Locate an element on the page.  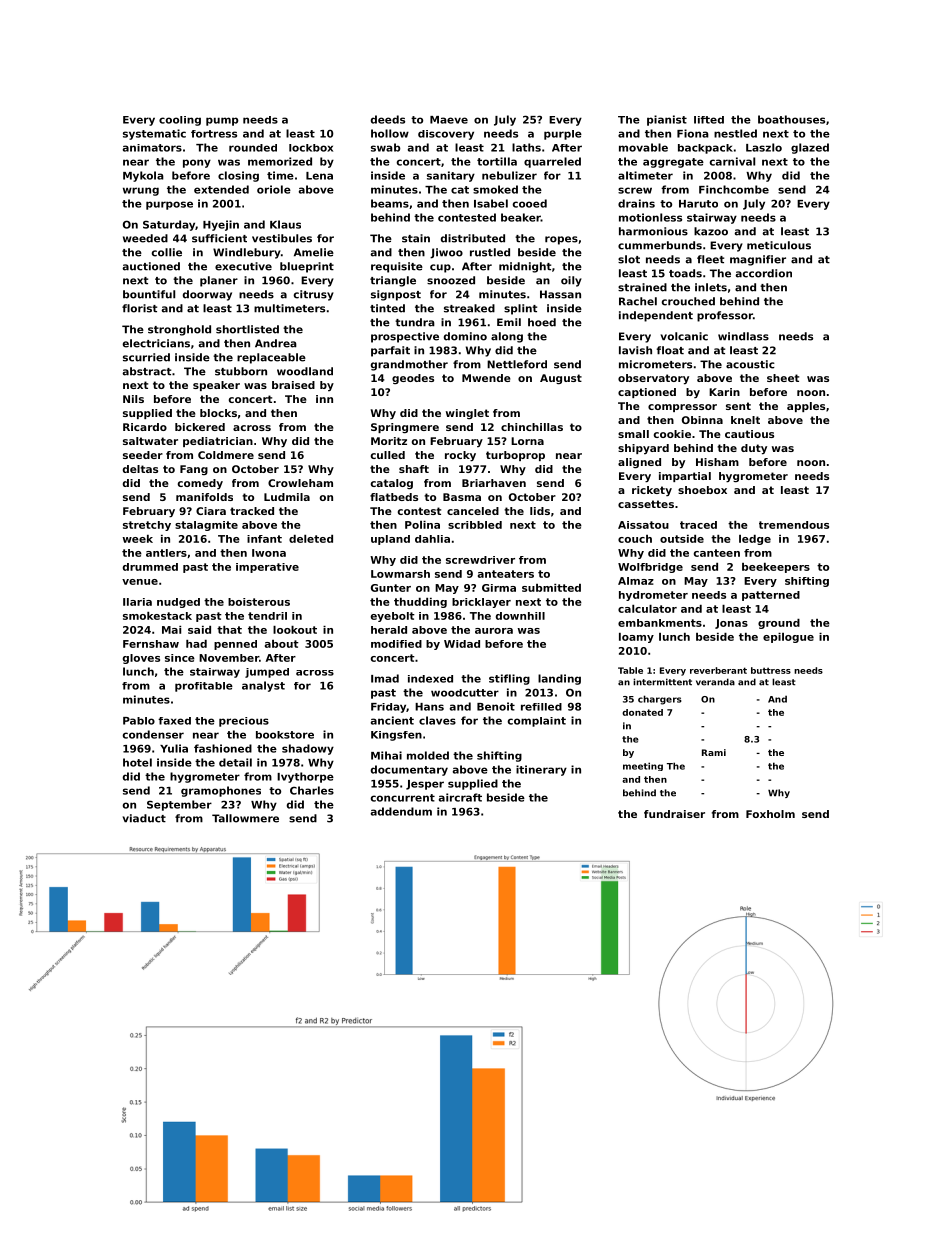
deeds is located at coordinates (388, 119).
